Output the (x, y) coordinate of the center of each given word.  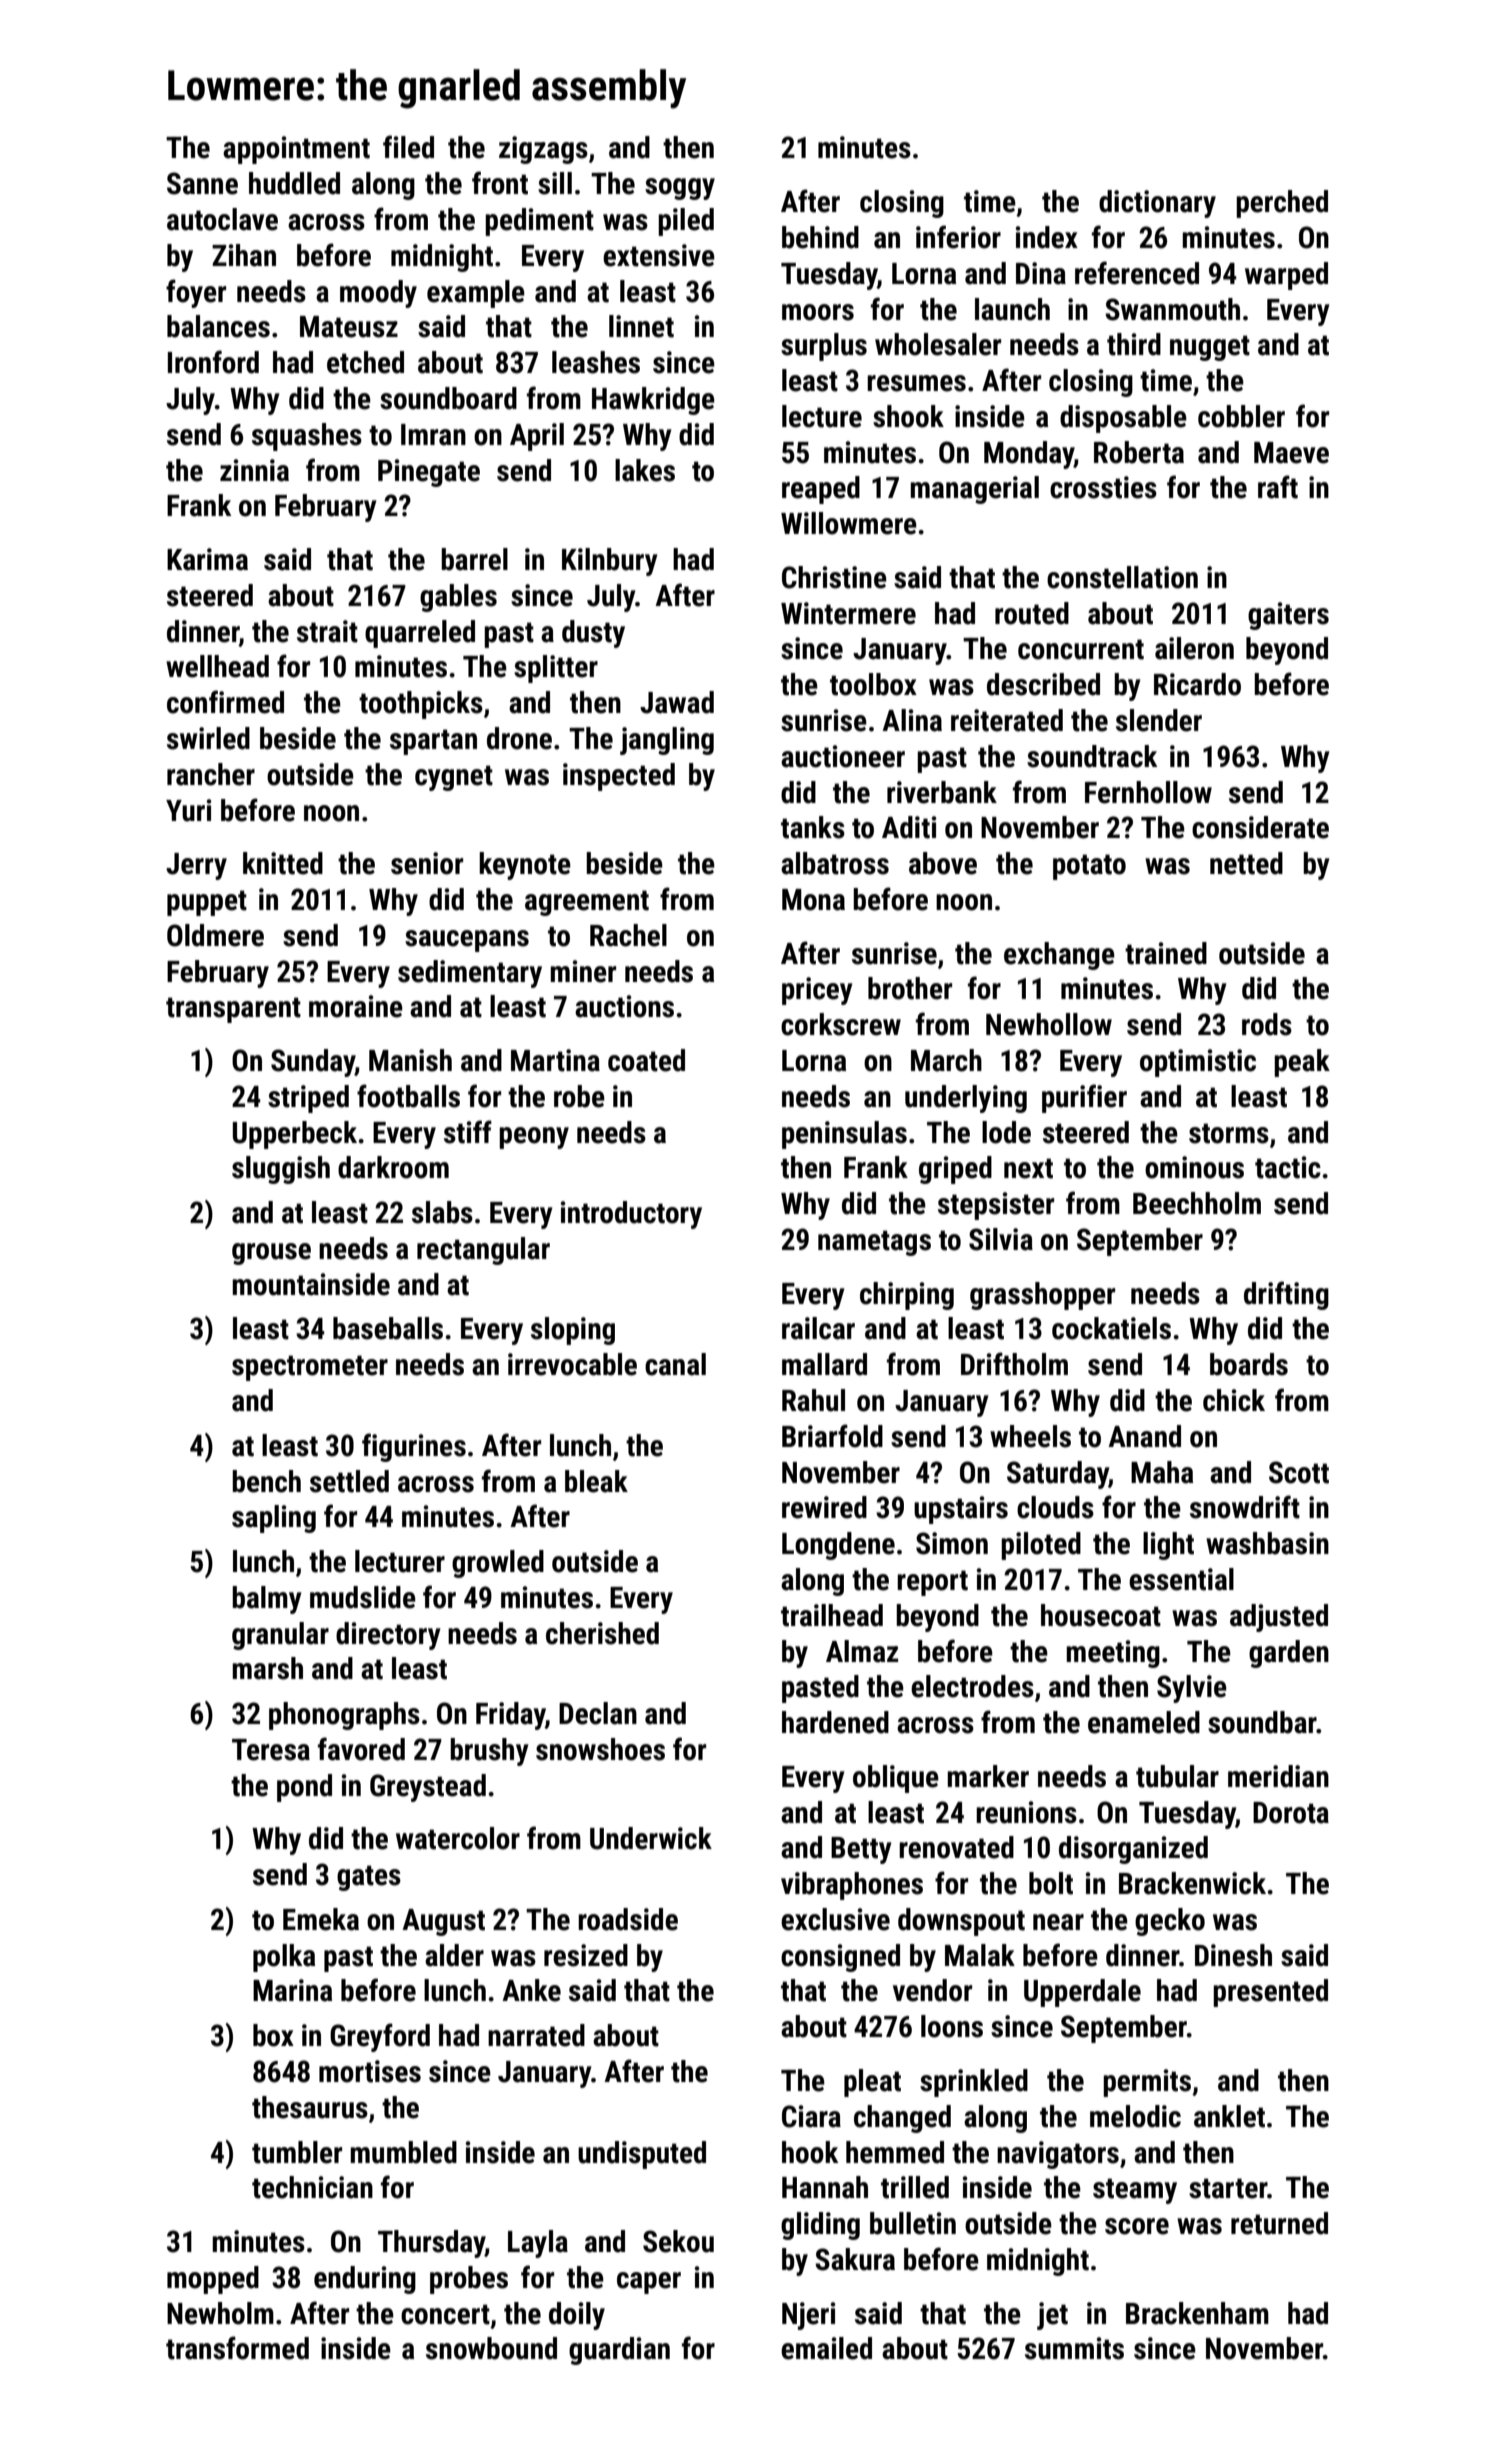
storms (1229, 1133)
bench (266, 1481)
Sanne (202, 183)
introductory (631, 1215)
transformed (237, 2348)
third (1134, 344)
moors (818, 312)
